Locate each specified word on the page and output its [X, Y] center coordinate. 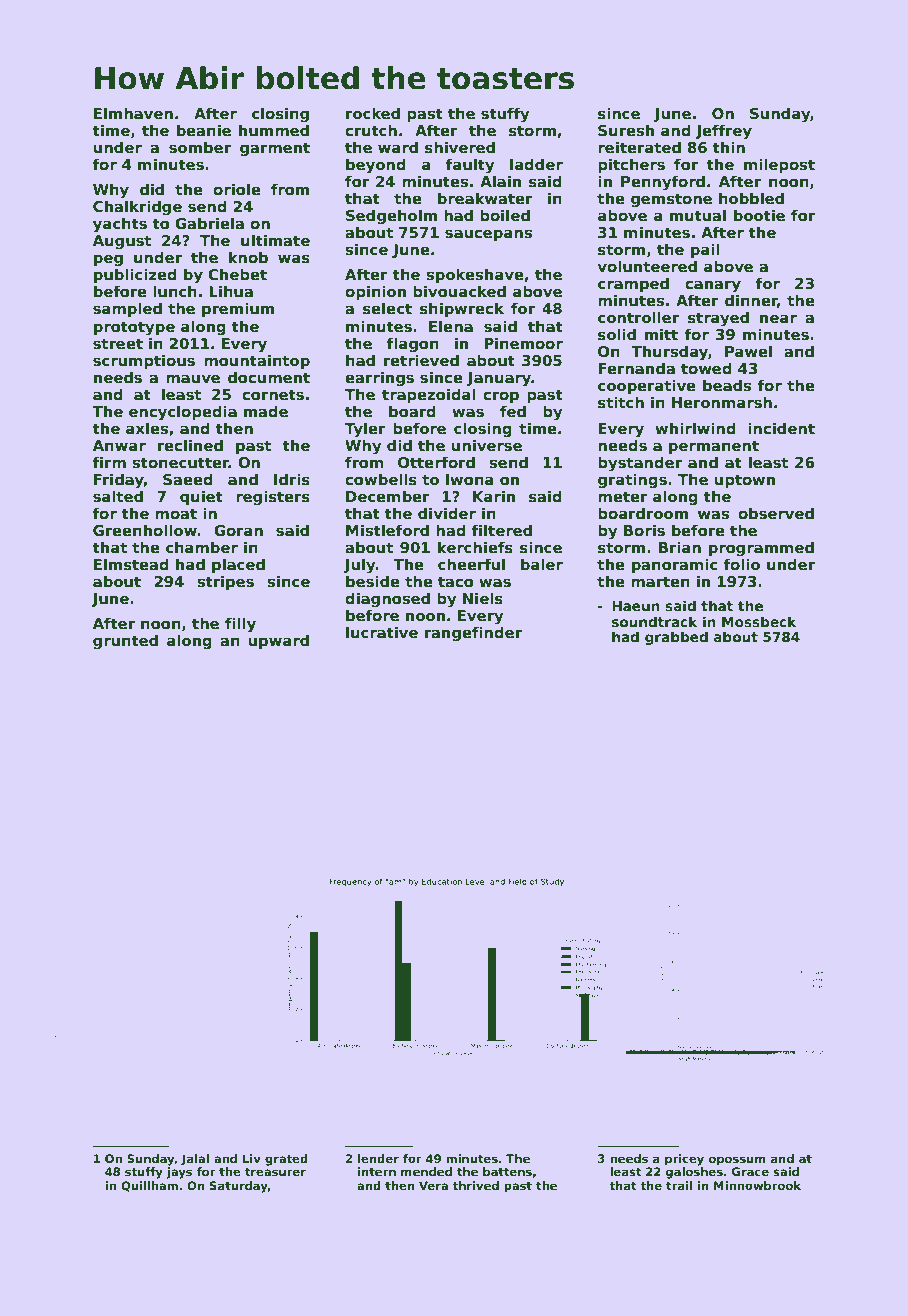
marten [660, 581]
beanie [204, 130]
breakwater [485, 198]
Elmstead [131, 564]
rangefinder [473, 634]
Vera [433, 1185]
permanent [714, 447]
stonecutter [180, 463]
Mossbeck [759, 621]
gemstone [671, 200]
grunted [125, 641]
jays [179, 1173]
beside [373, 581]
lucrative [382, 632]
